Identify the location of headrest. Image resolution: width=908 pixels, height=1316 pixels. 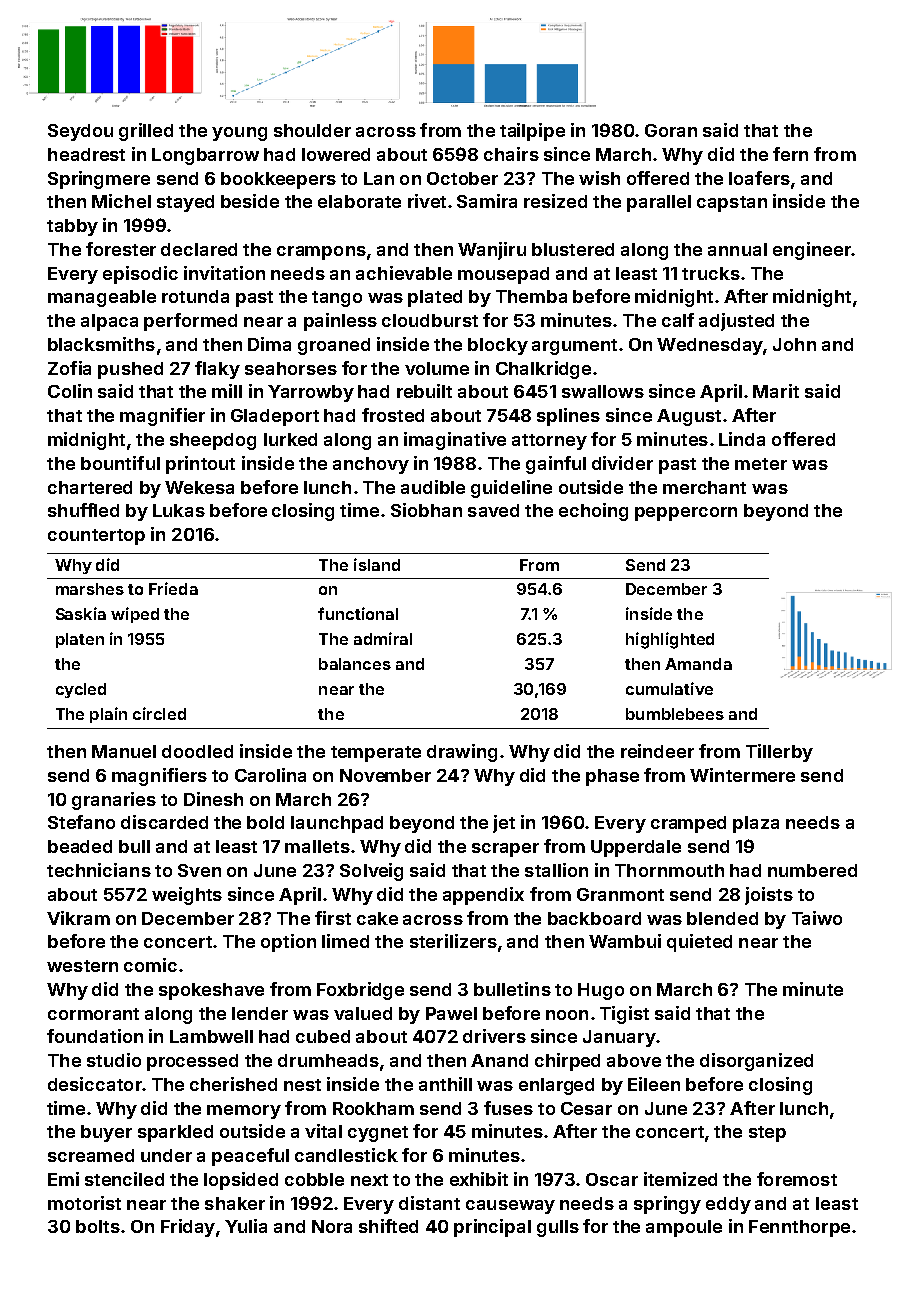
(86, 154).
